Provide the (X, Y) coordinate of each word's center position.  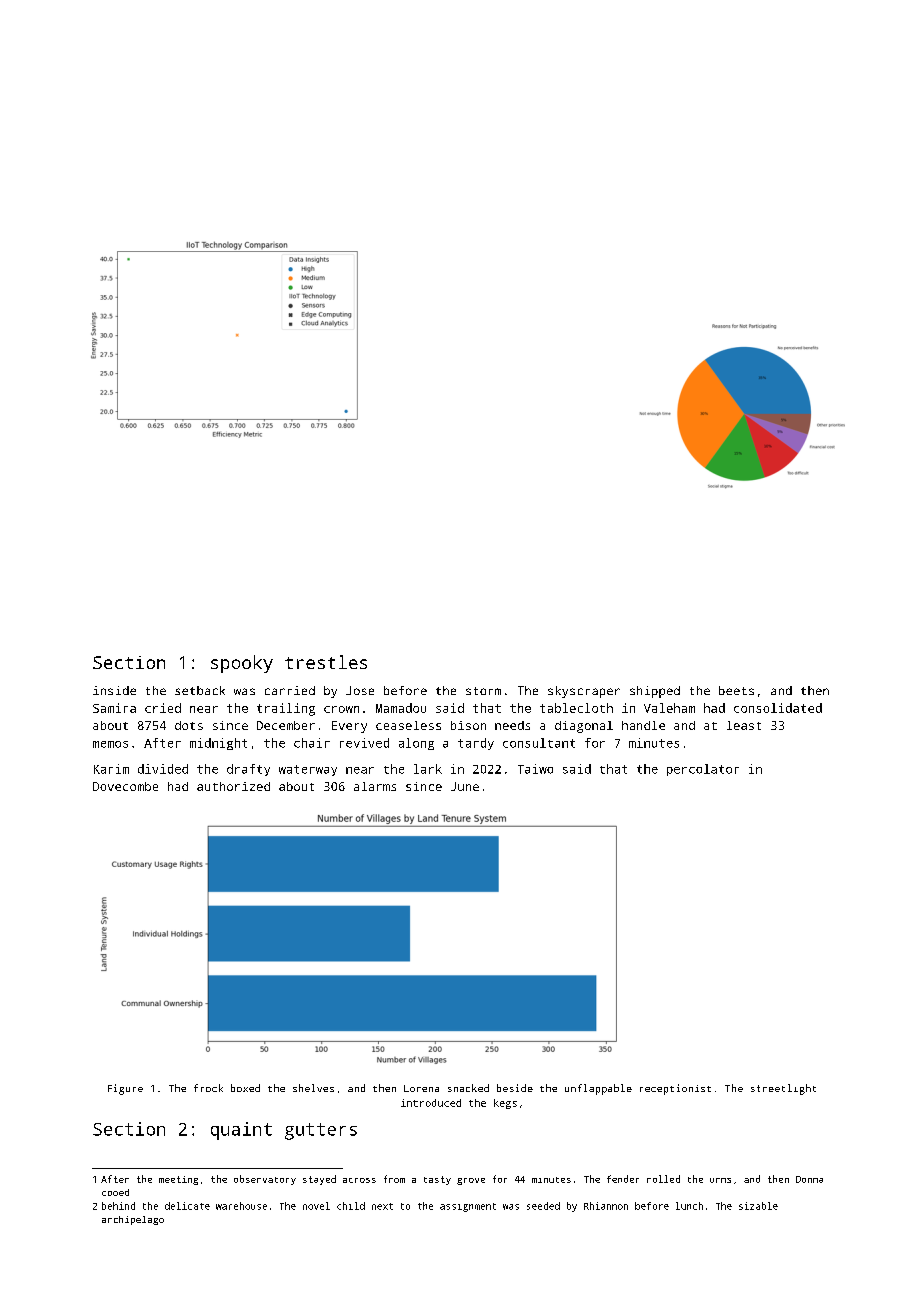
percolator (703, 770)
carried (290, 690)
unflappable (598, 1089)
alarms (375, 786)
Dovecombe (125, 786)
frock (208, 1088)
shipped (655, 692)
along (416, 744)
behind (118, 1206)
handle (643, 725)
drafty (248, 770)
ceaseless (408, 725)
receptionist (675, 1089)
